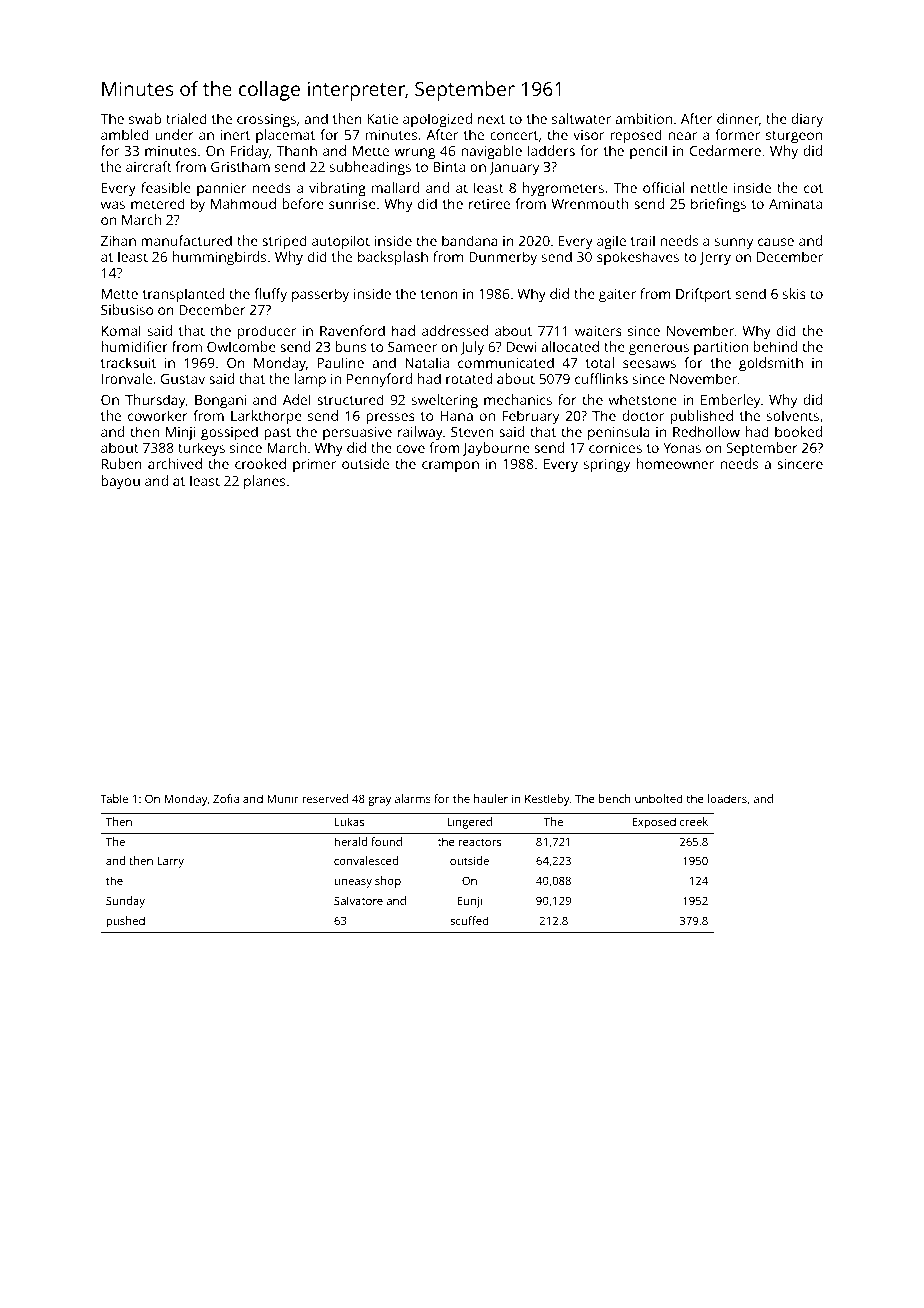 The image size is (924, 1308). I want to click on visor, so click(588, 135).
